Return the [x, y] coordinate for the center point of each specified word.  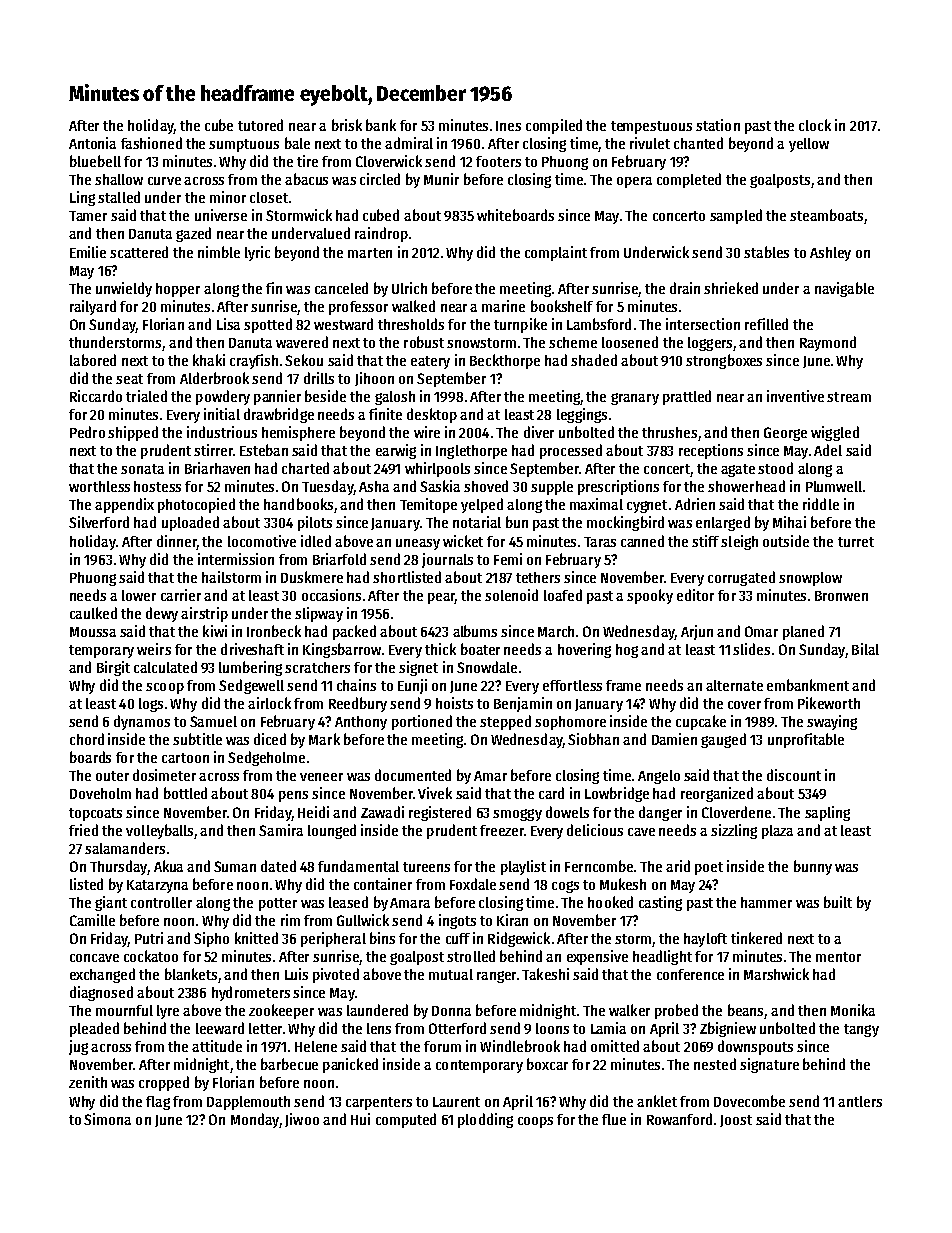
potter [278, 904]
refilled [766, 324]
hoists [454, 703]
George [785, 434]
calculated [165, 667]
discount [794, 775]
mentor [838, 957]
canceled [341, 288]
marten [370, 253]
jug [78, 1047]
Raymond [828, 343]
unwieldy [124, 289]
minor [228, 197]
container [383, 884]
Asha [374, 486]
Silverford [99, 522]
